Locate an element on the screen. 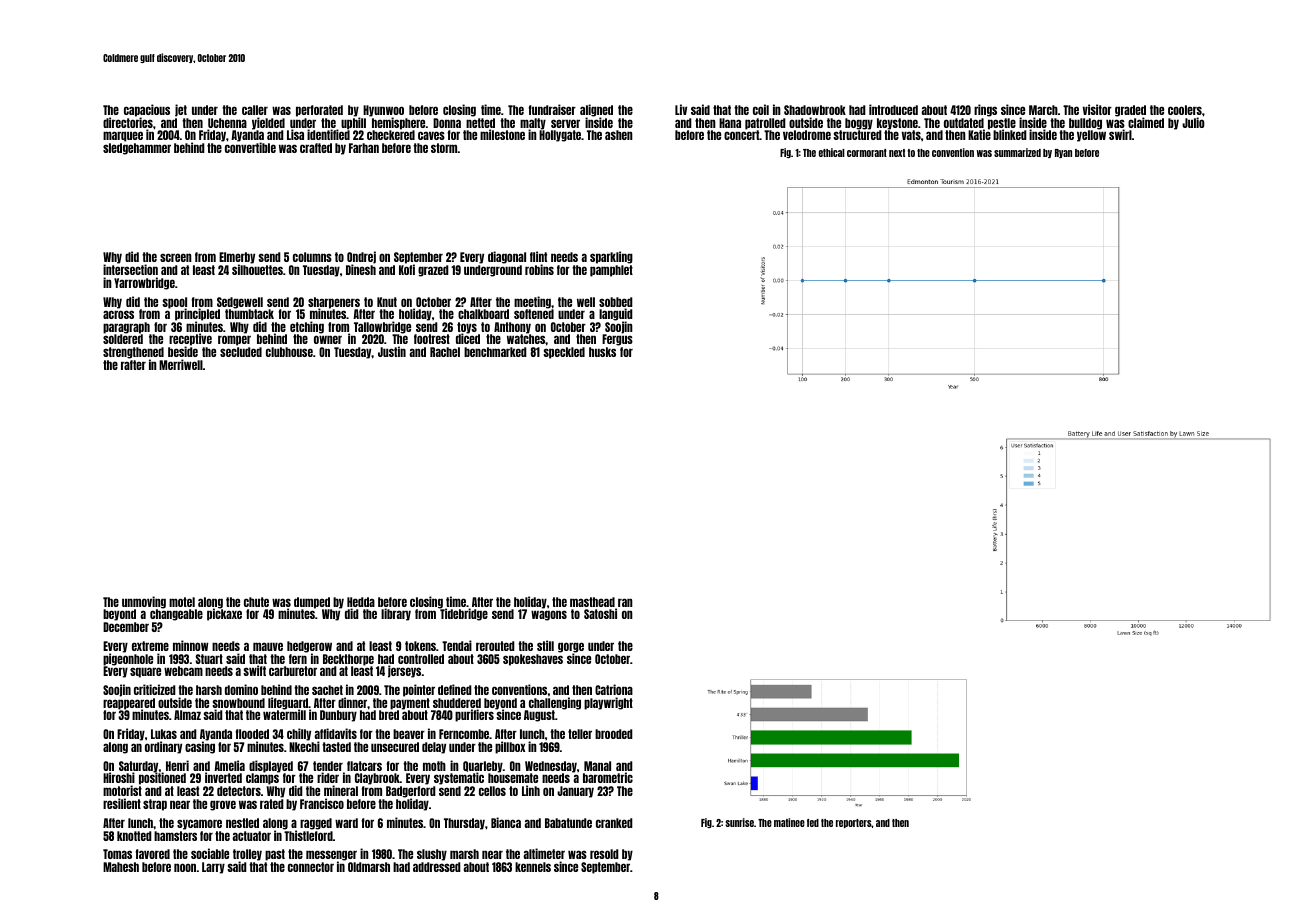  addressed is located at coordinates (437, 867).
